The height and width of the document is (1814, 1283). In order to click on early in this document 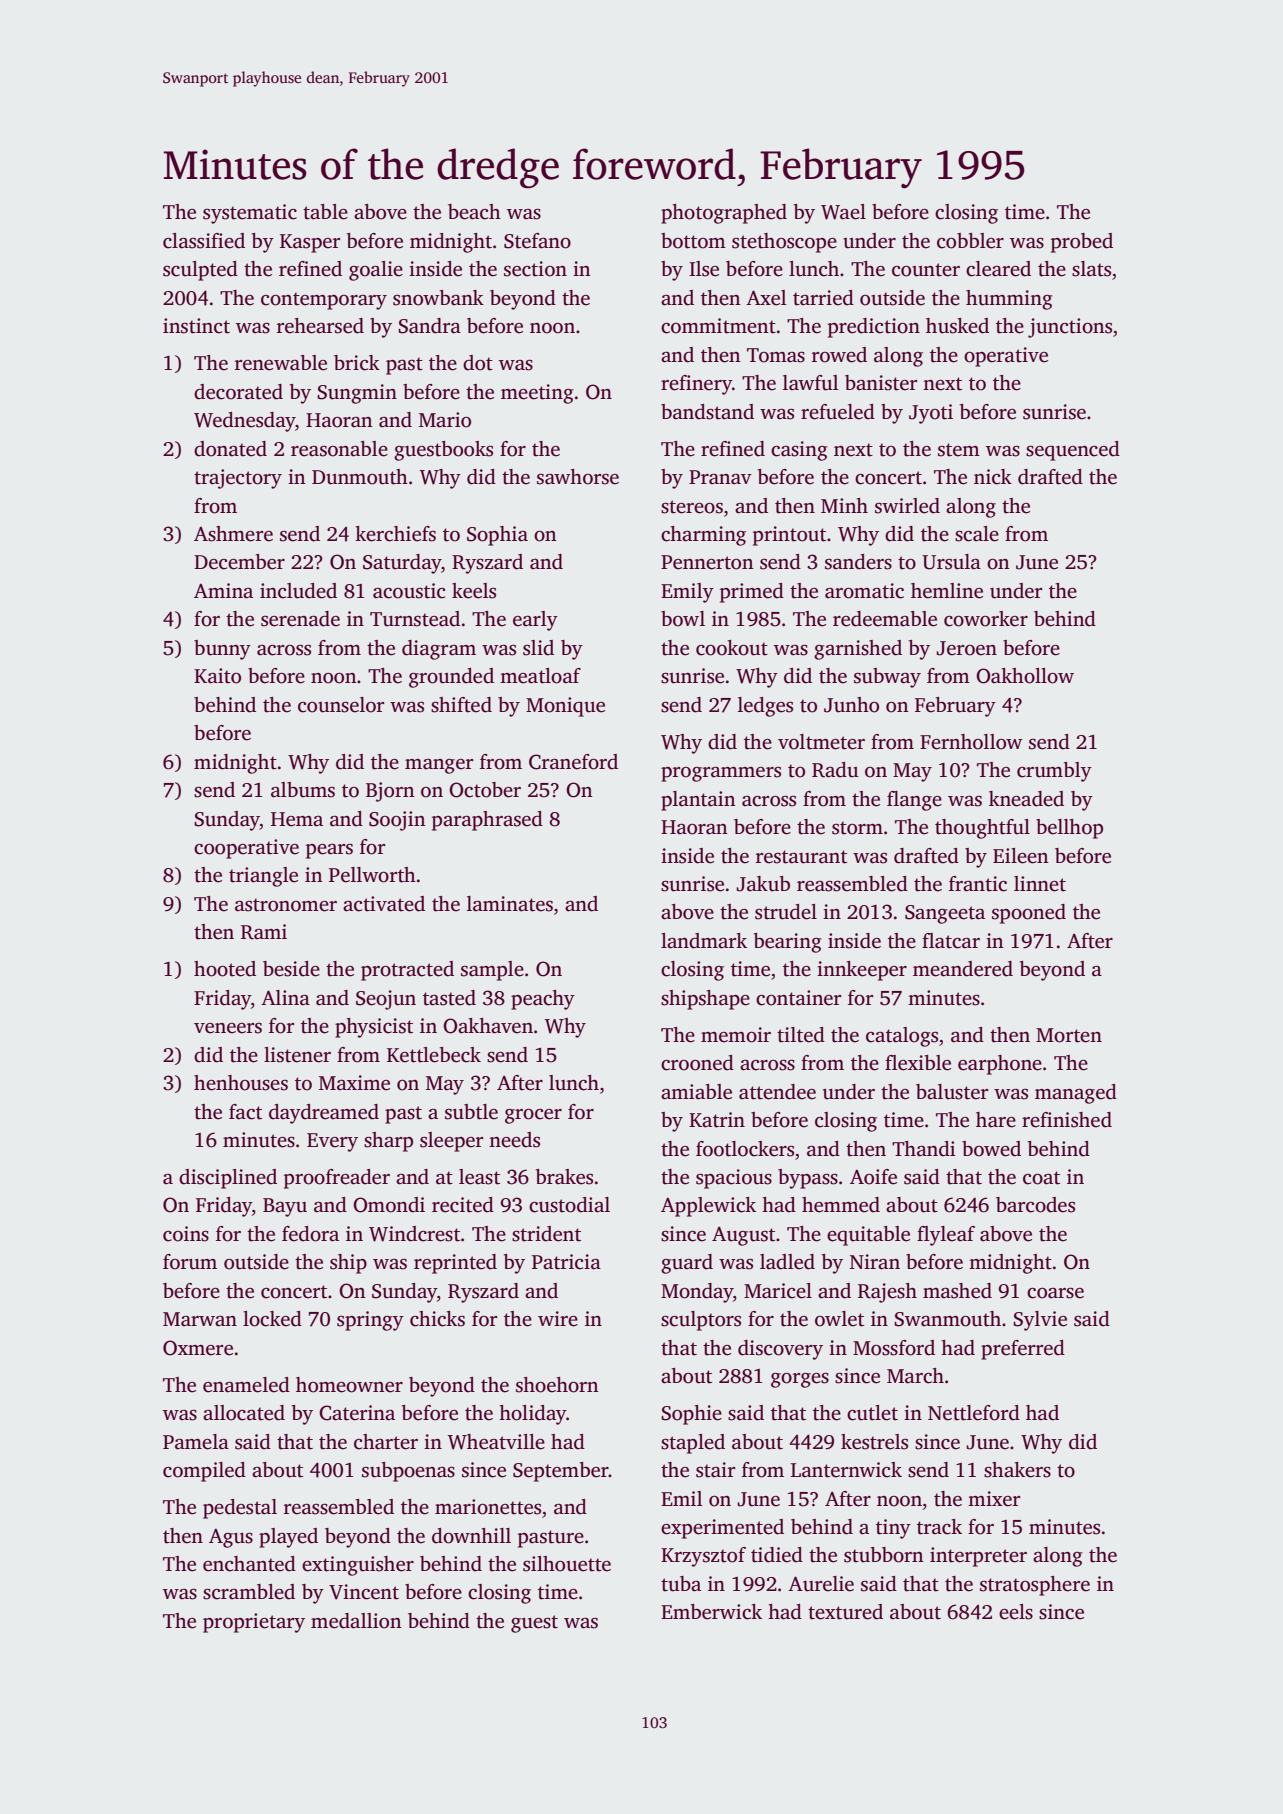, I will do `click(535, 621)`.
